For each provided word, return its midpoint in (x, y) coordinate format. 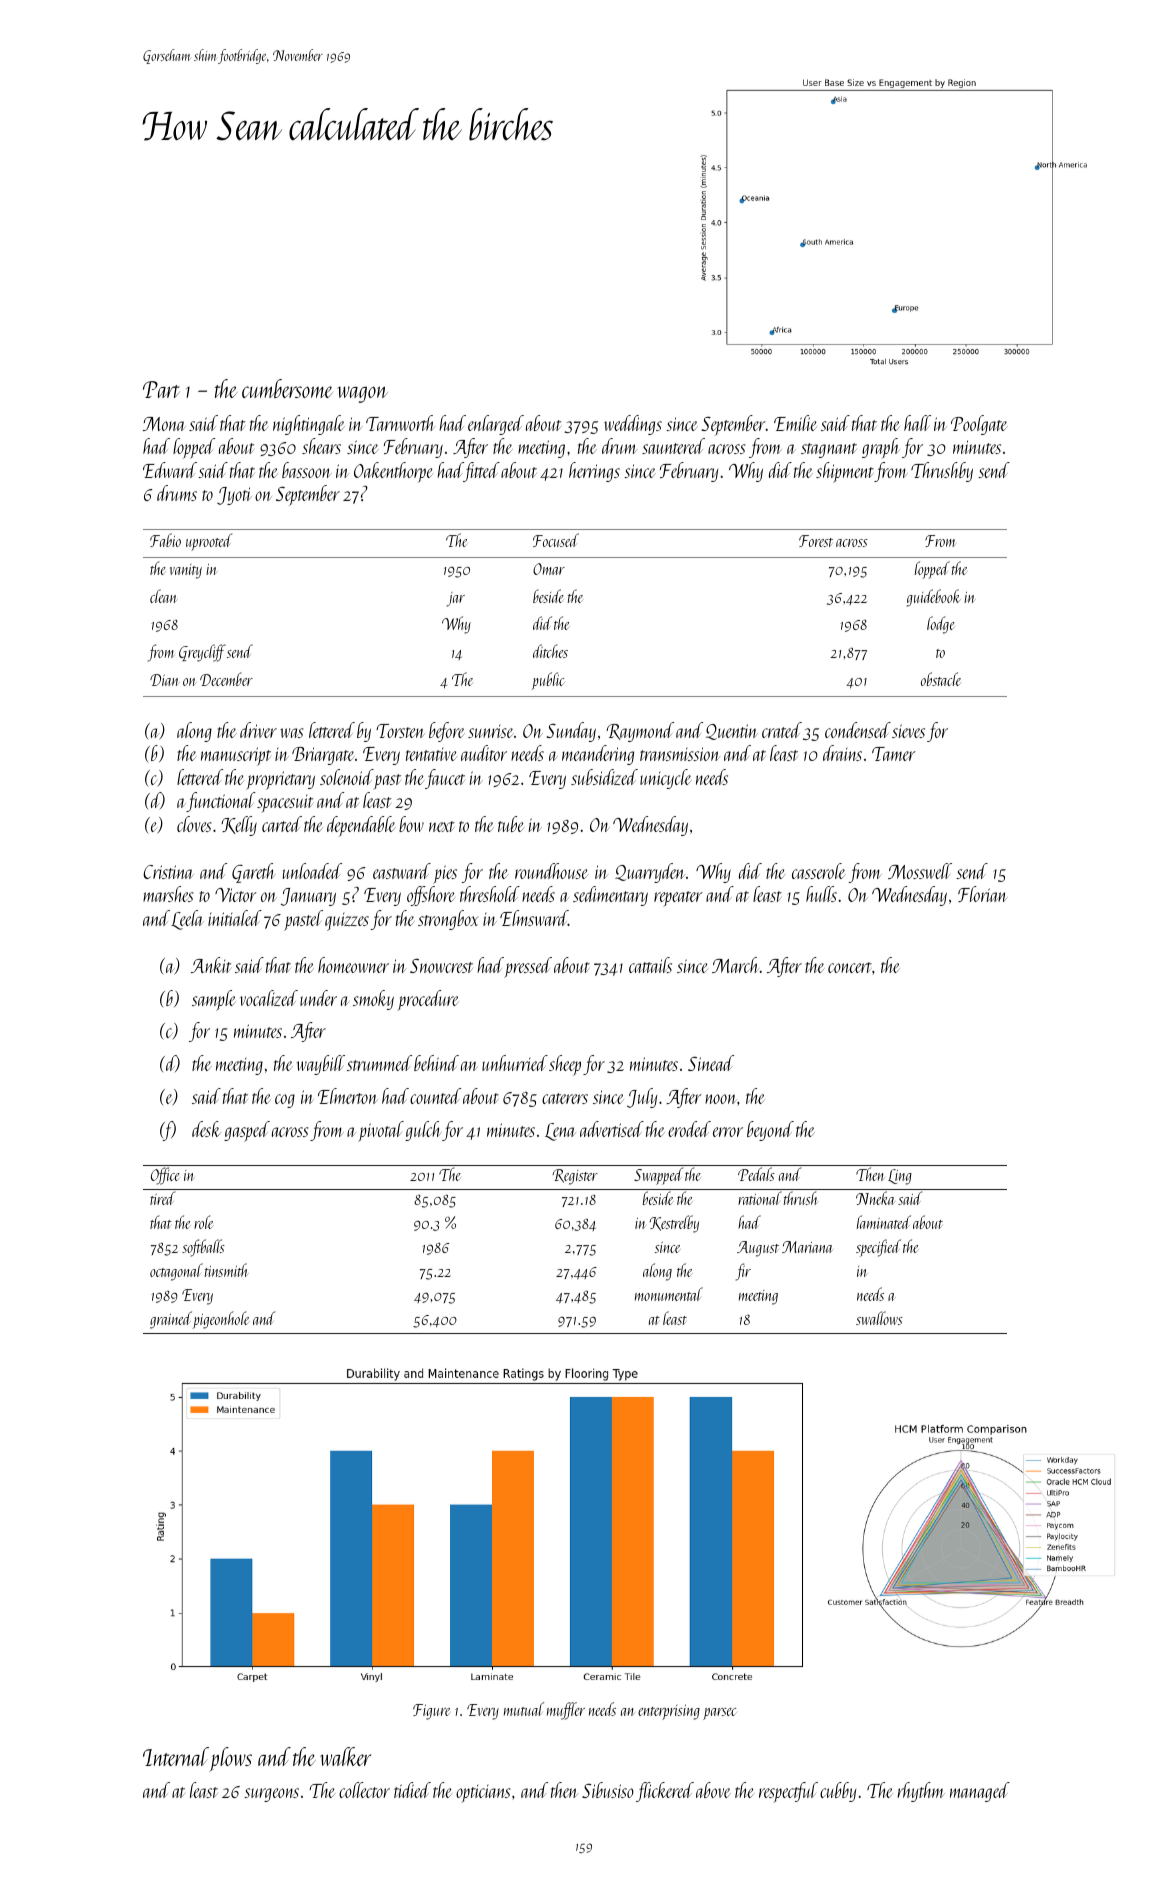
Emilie (795, 423)
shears (321, 446)
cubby (838, 1792)
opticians (483, 1794)
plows (230, 1759)
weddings (633, 425)
